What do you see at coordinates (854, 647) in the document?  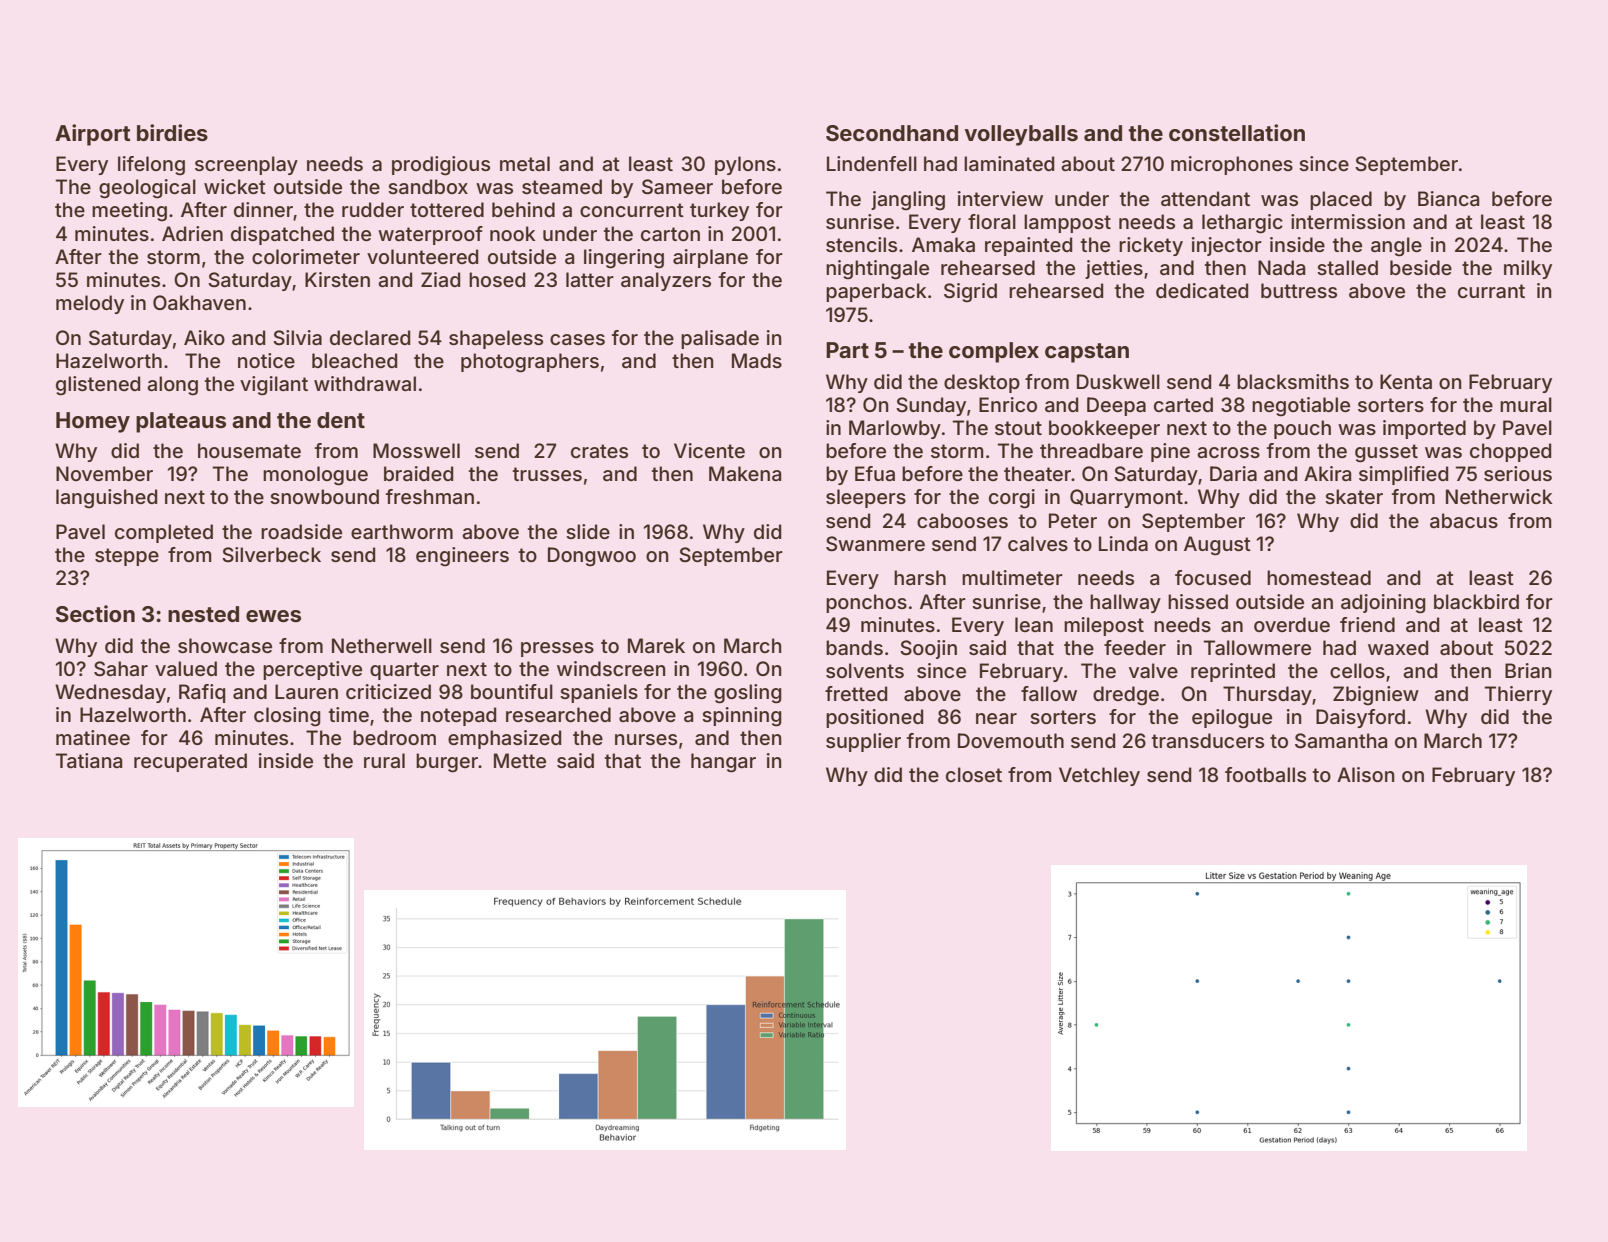 I see `bands` at bounding box center [854, 647].
